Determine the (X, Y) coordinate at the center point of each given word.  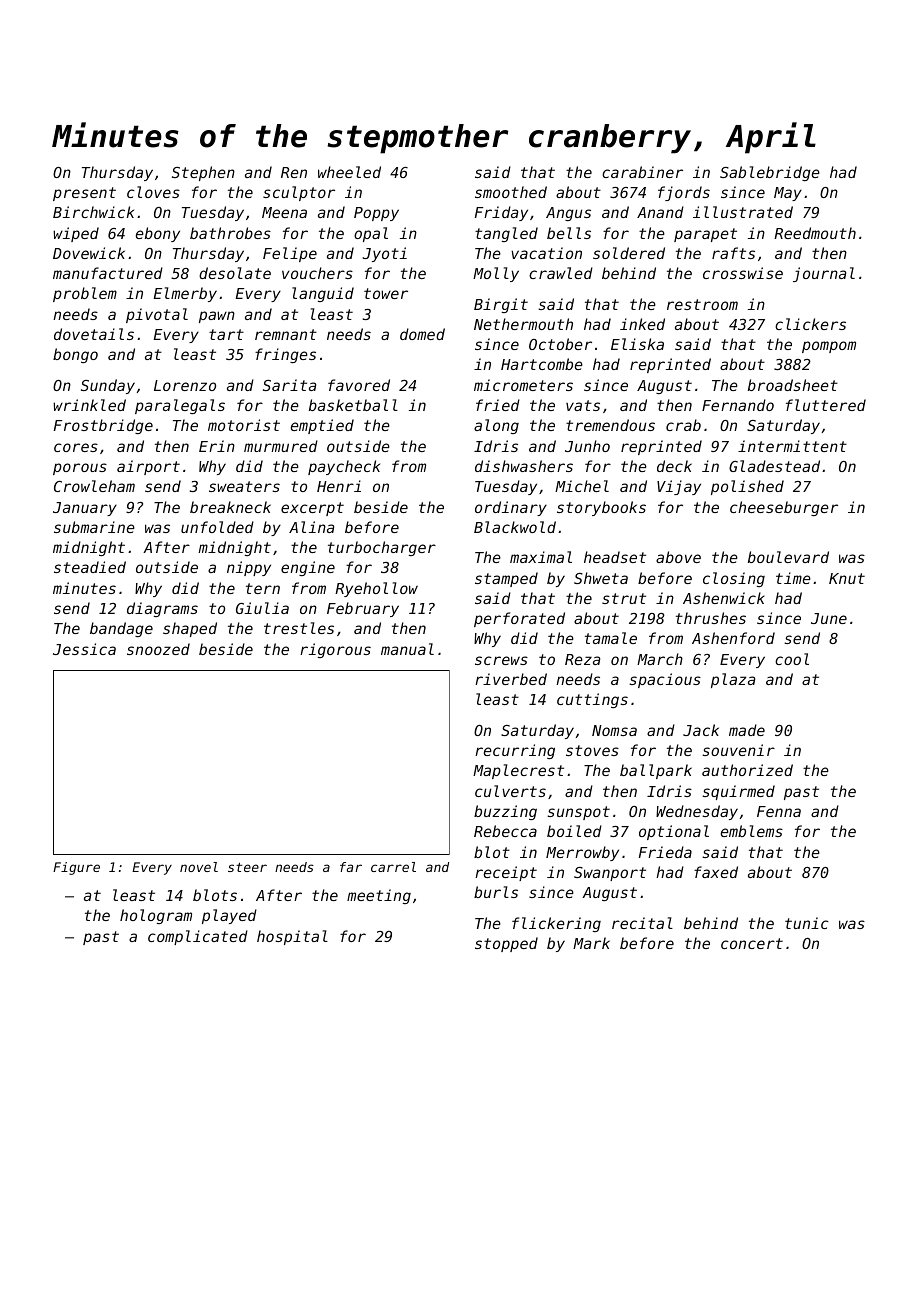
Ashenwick (724, 598)
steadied (90, 567)
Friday (501, 213)
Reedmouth (815, 233)
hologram (156, 916)
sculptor (299, 193)
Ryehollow (376, 589)
